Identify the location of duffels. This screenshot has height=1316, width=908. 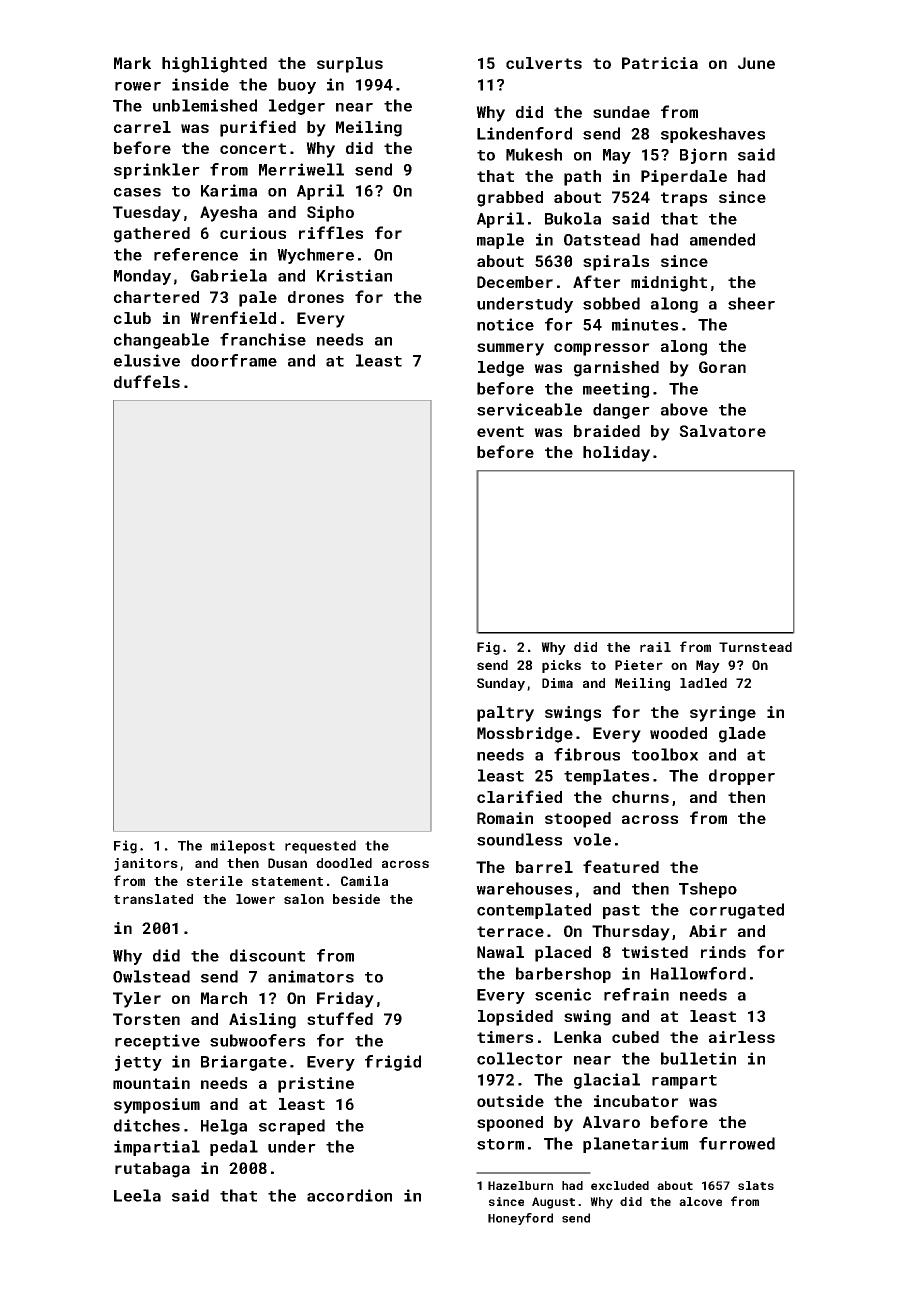
(147, 381).
